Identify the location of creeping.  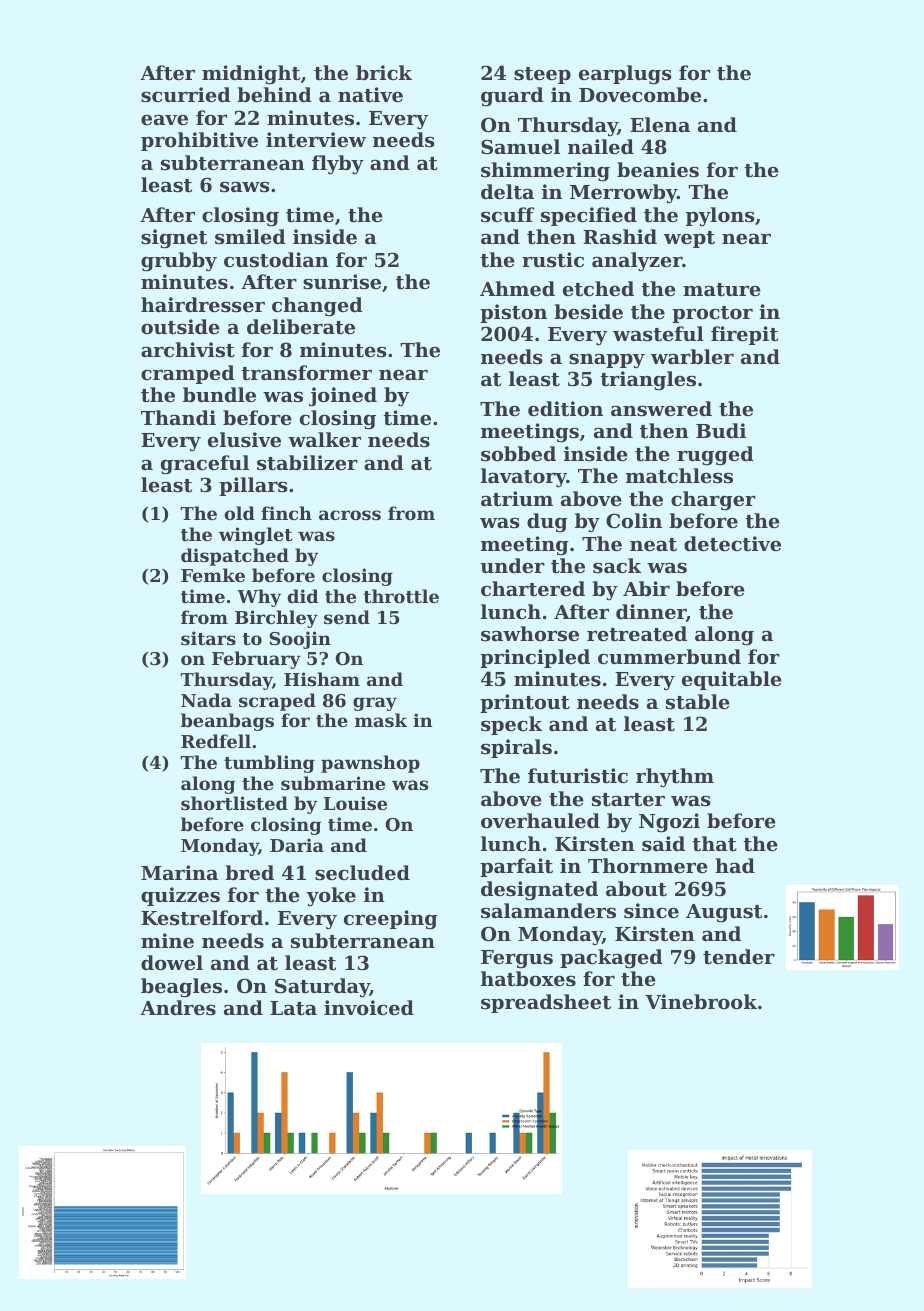
(391, 920).
